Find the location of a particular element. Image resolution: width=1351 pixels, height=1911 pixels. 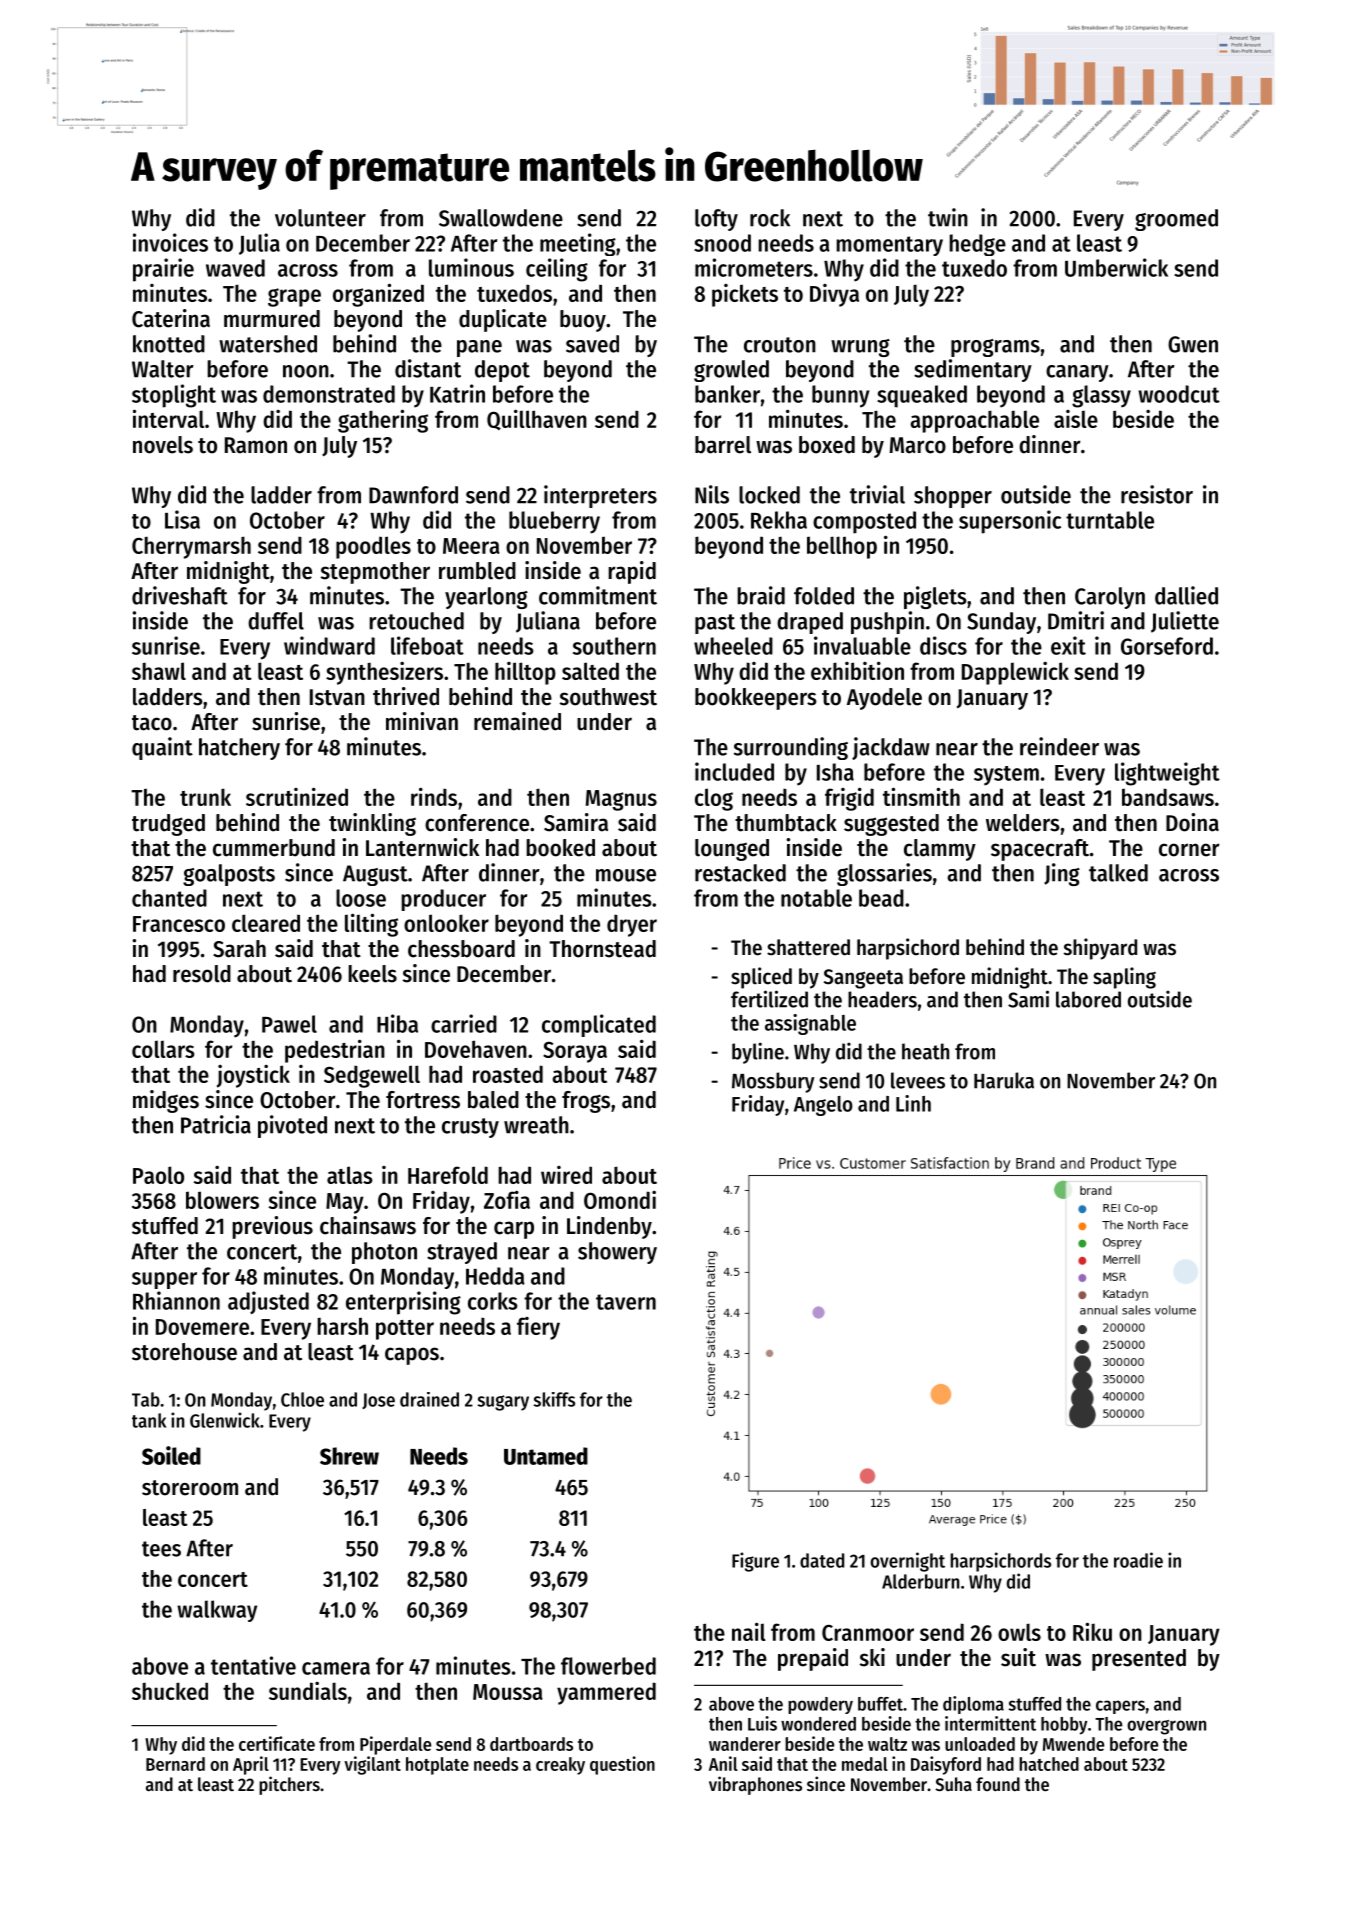

Haruka is located at coordinates (1004, 1080).
